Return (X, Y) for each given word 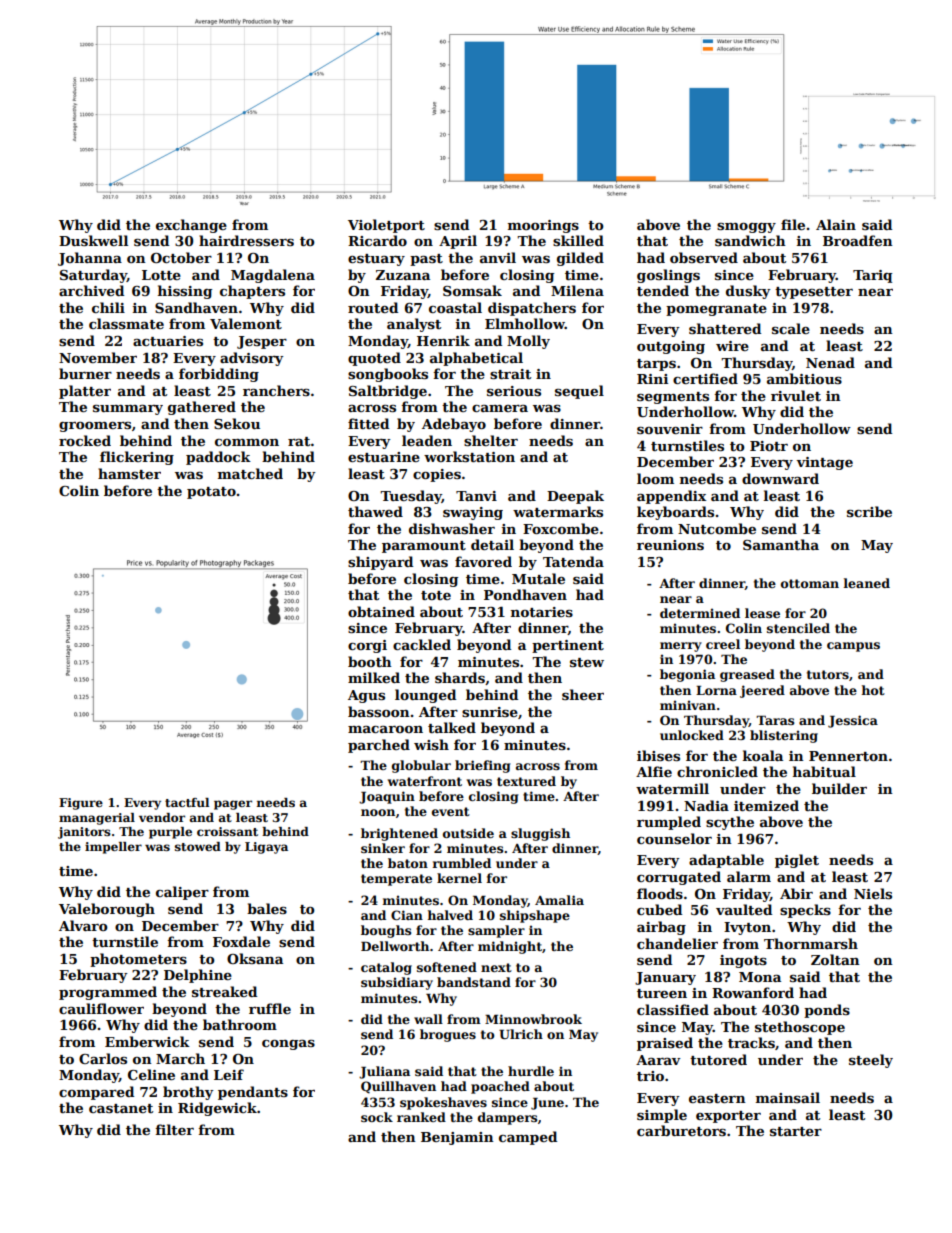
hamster (129, 473)
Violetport (386, 226)
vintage (824, 463)
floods (660, 893)
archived (91, 290)
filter (174, 1129)
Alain (836, 224)
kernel (459, 878)
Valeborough (107, 910)
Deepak (575, 497)
